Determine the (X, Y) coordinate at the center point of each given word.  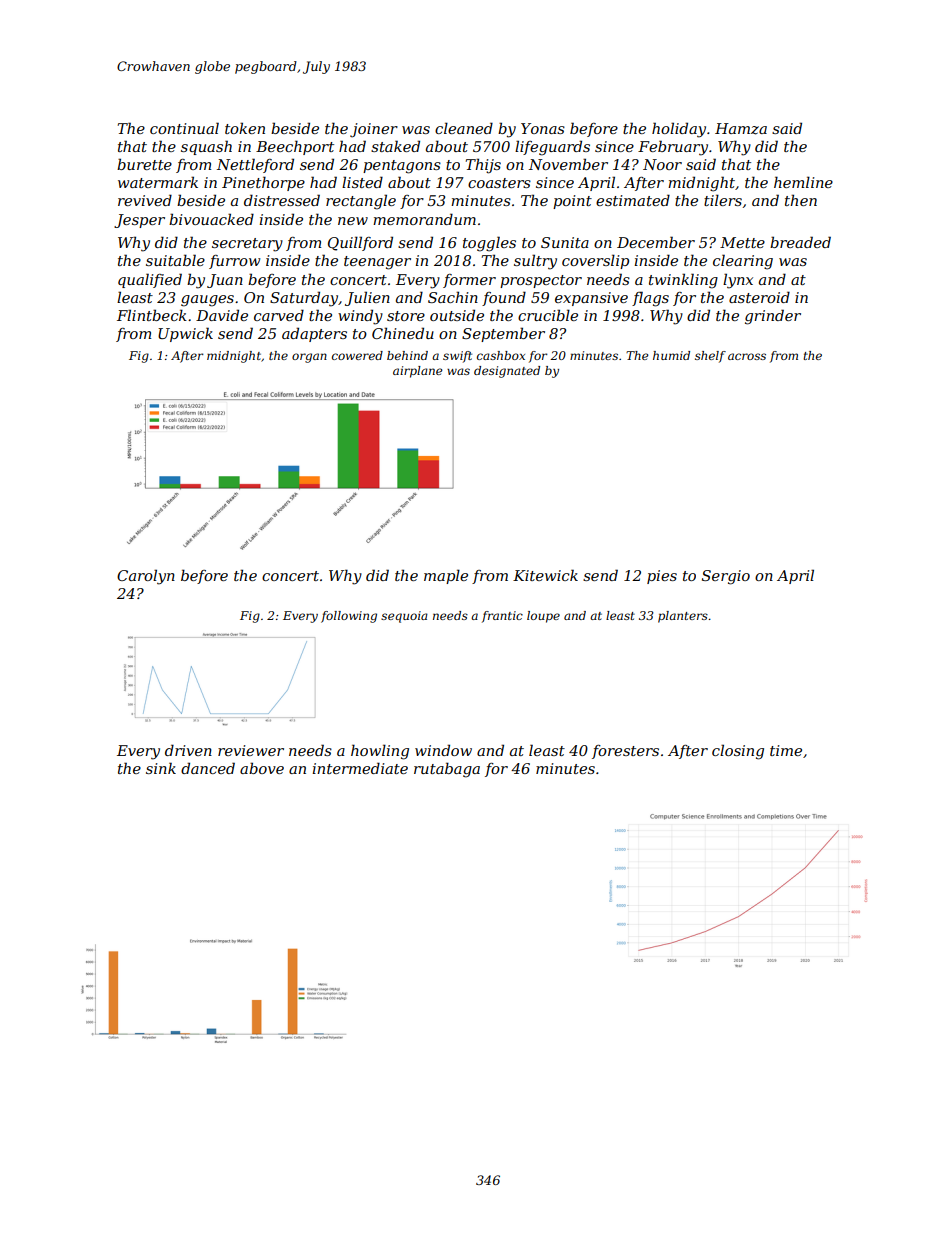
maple (446, 576)
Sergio (726, 577)
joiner (374, 130)
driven (188, 750)
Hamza (741, 129)
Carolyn (146, 577)
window (443, 750)
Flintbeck (152, 315)
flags (650, 299)
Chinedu (403, 333)
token (245, 128)
